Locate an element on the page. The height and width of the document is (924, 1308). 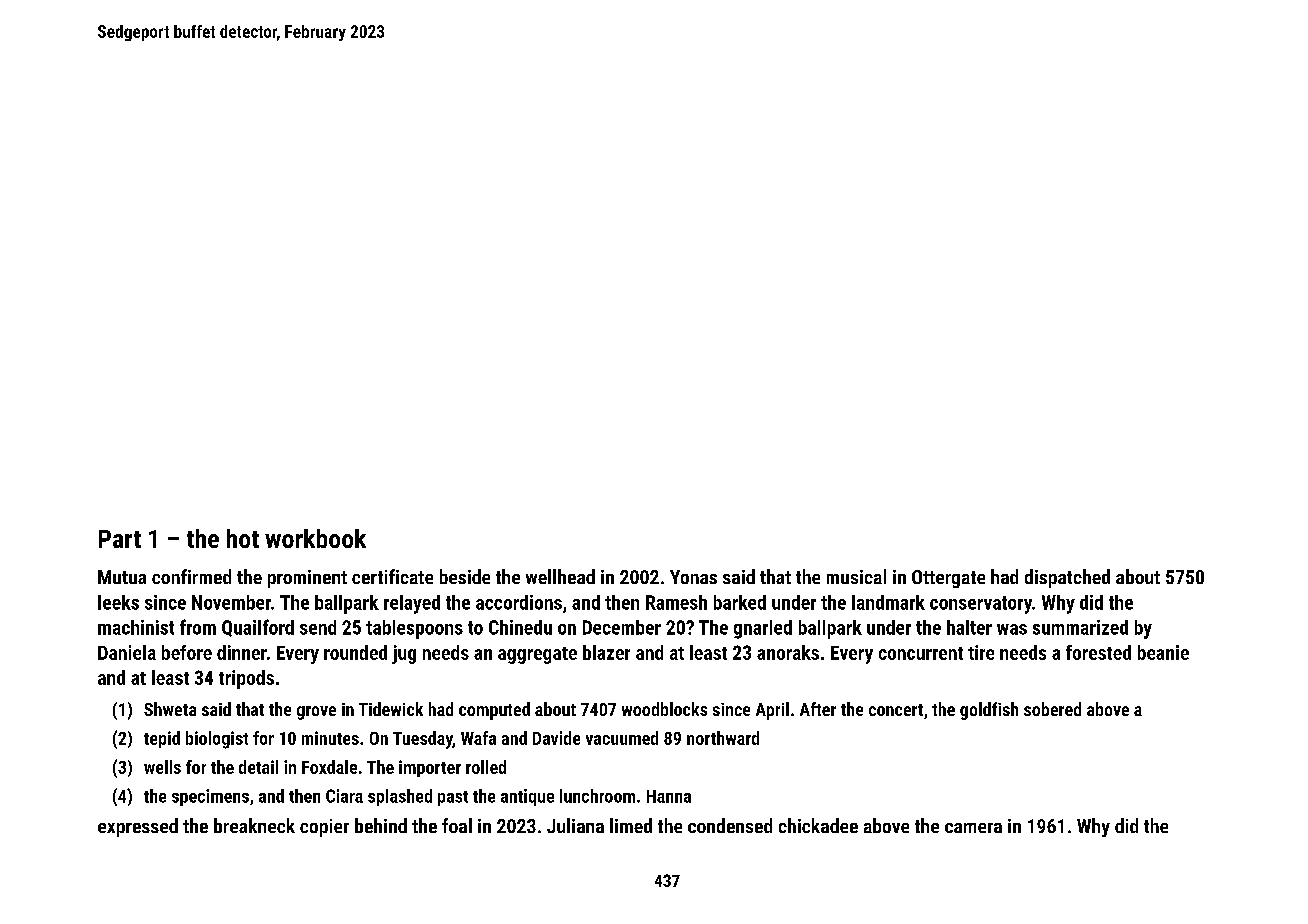
chickadee is located at coordinates (818, 825).
